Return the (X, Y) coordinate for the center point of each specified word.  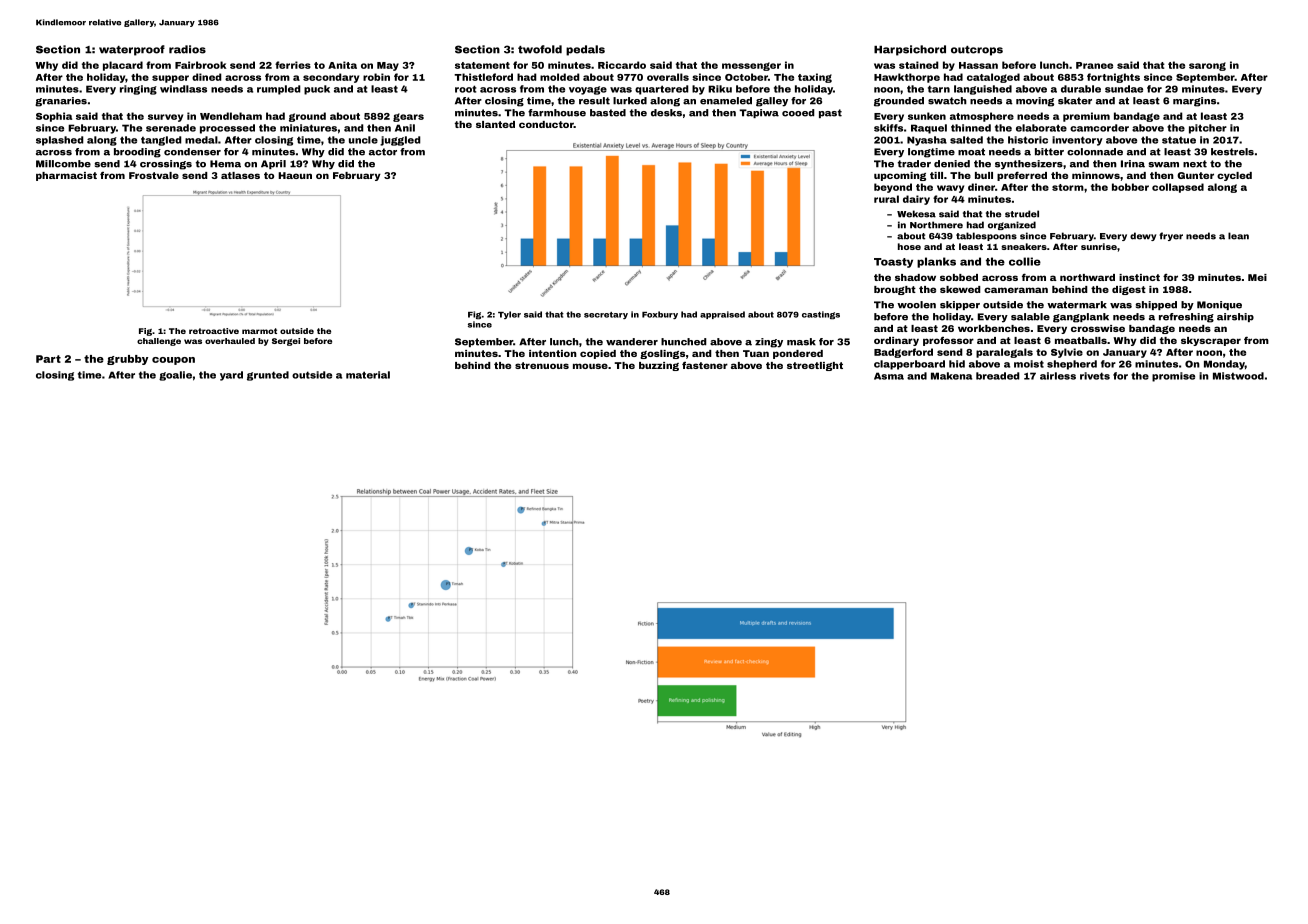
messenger (751, 66)
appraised (722, 315)
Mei (1257, 277)
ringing (138, 90)
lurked (630, 101)
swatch (947, 101)
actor (383, 152)
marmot (259, 331)
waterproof (132, 50)
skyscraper (1211, 341)
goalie (175, 376)
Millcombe (63, 164)
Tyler (509, 315)
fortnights (1113, 78)
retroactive (214, 331)
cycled (1234, 176)
